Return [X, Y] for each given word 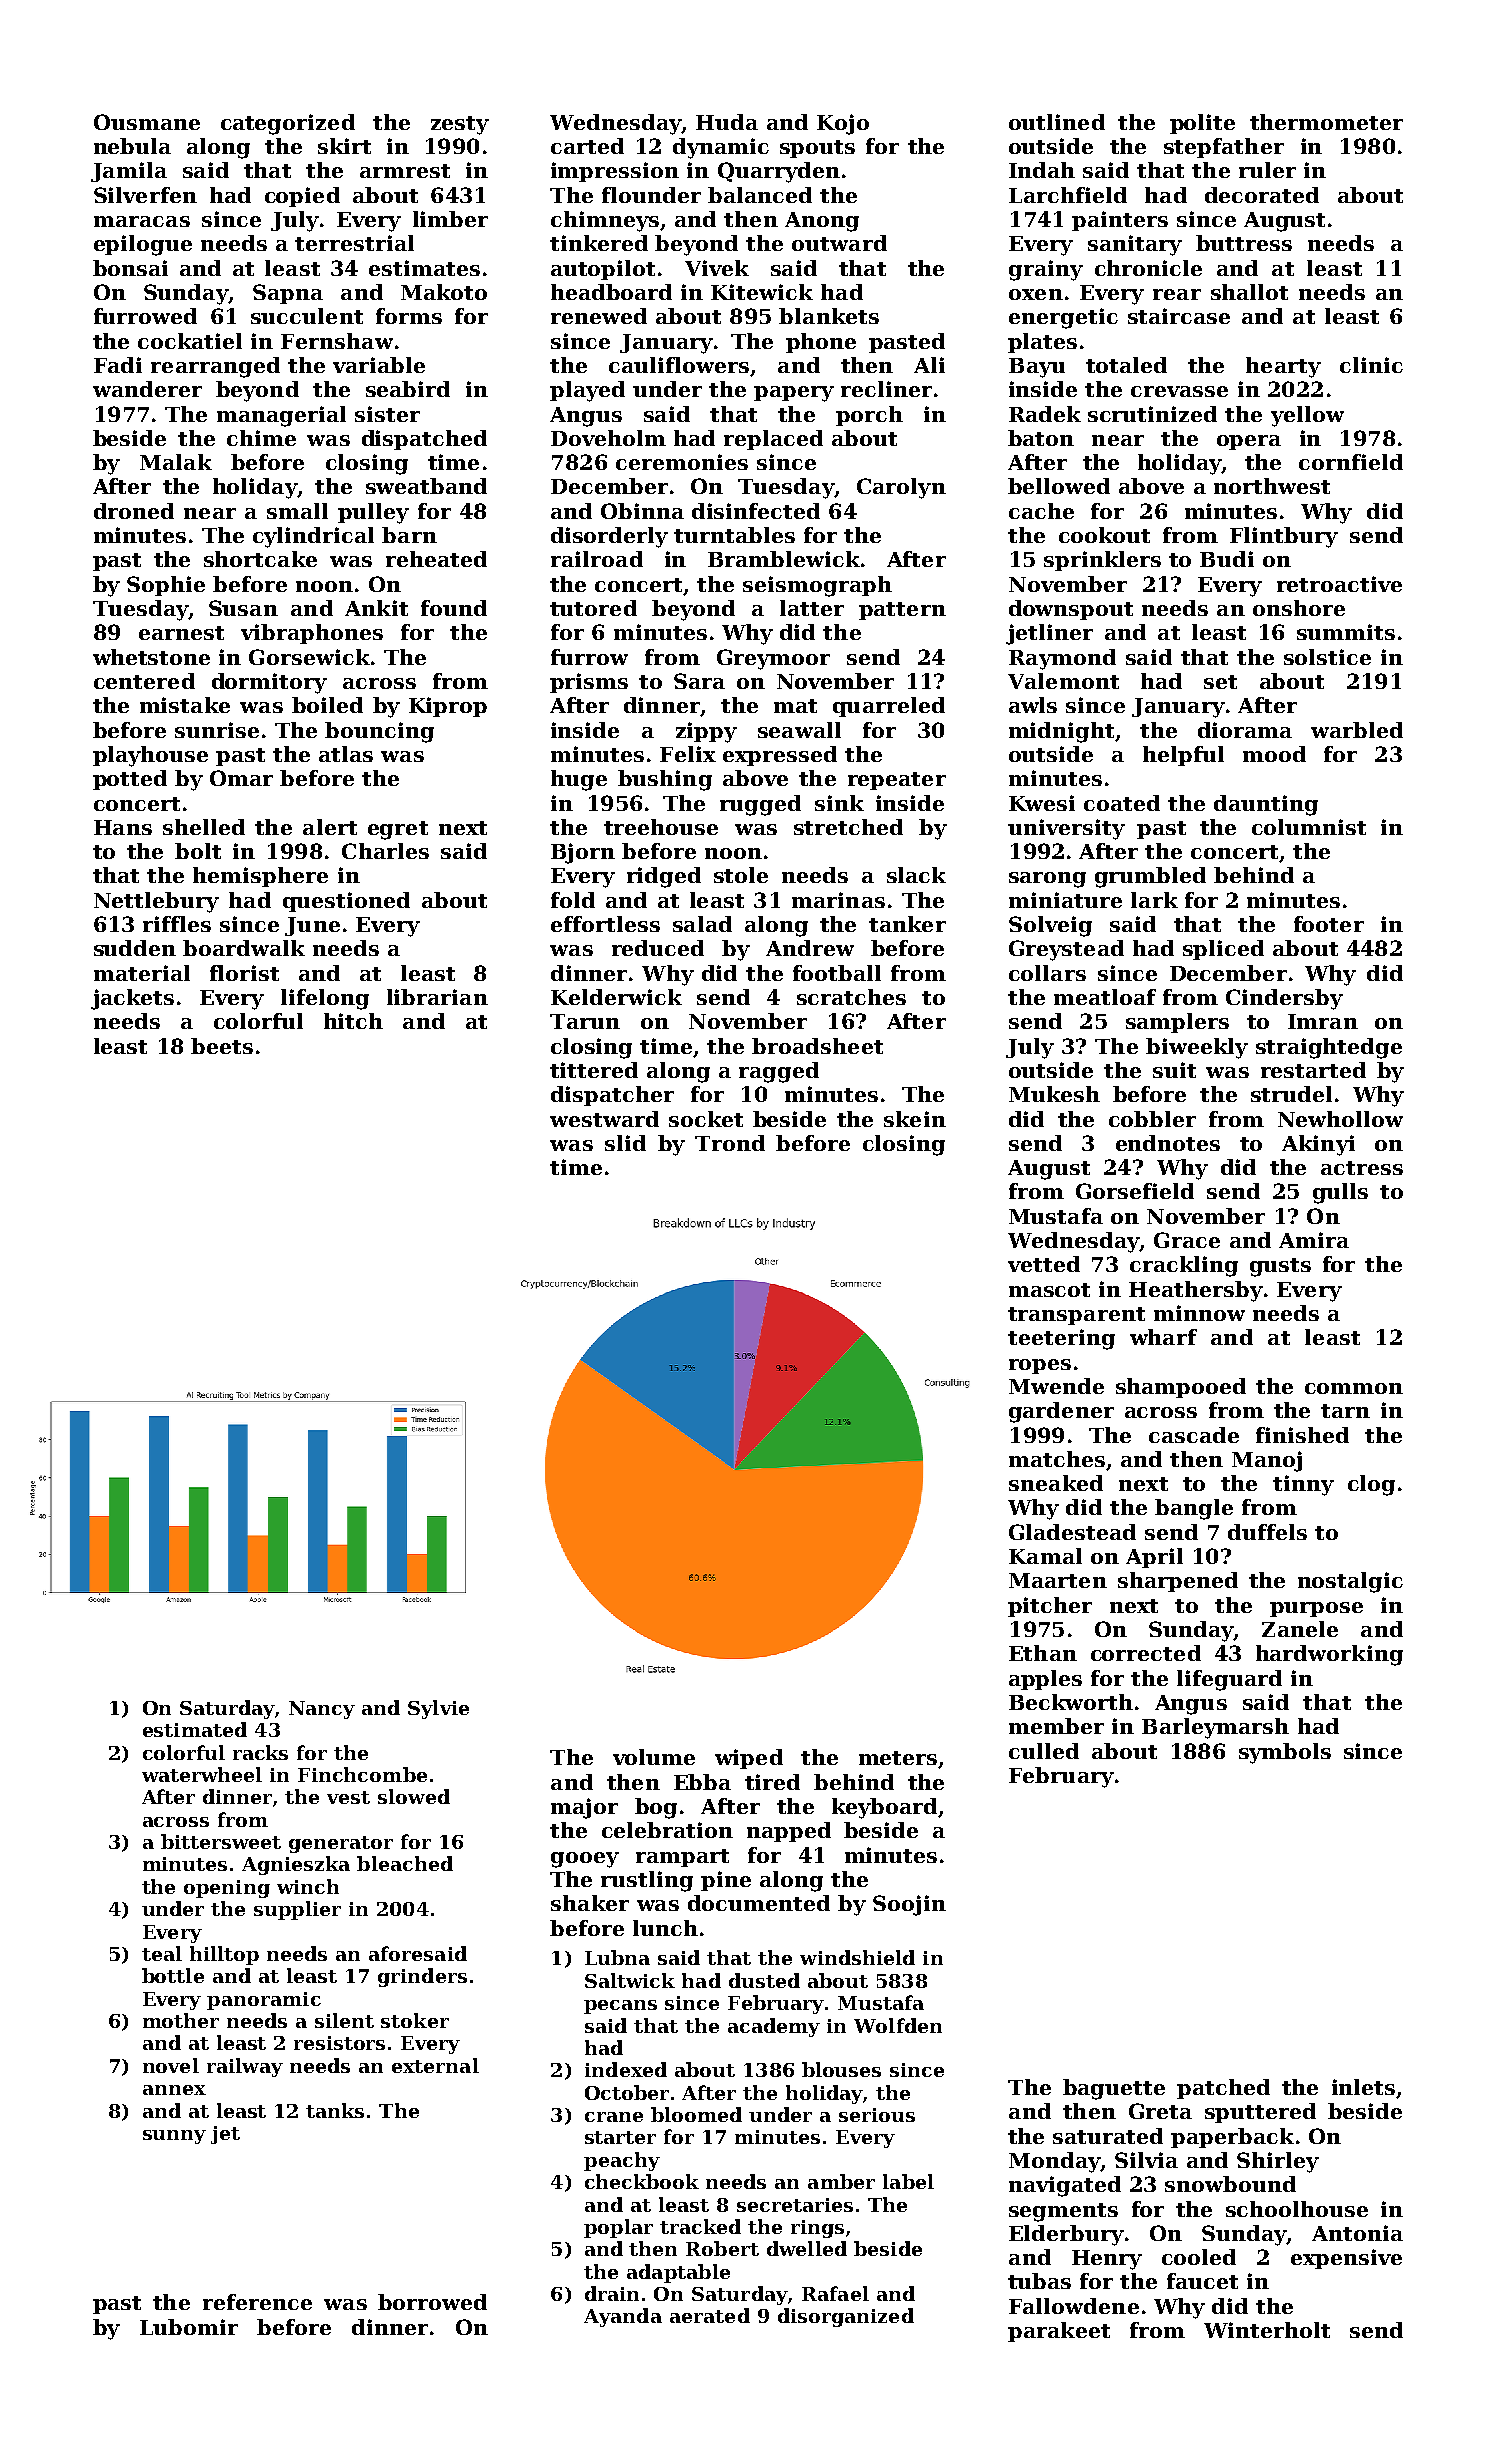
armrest [405, 171]
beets [222, 1046]
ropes [1040, 1366]
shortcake [260, 559]
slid [625, 1143]
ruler [1267, 170]
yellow [1307, 416]
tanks [335, 2110]
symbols [1285, 1753]
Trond [730, 1143]
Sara [699, 681]
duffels [1267, 1532]
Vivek [717, 268]
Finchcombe [362, 1774]
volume [654, 1757]
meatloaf [1105, 997]
